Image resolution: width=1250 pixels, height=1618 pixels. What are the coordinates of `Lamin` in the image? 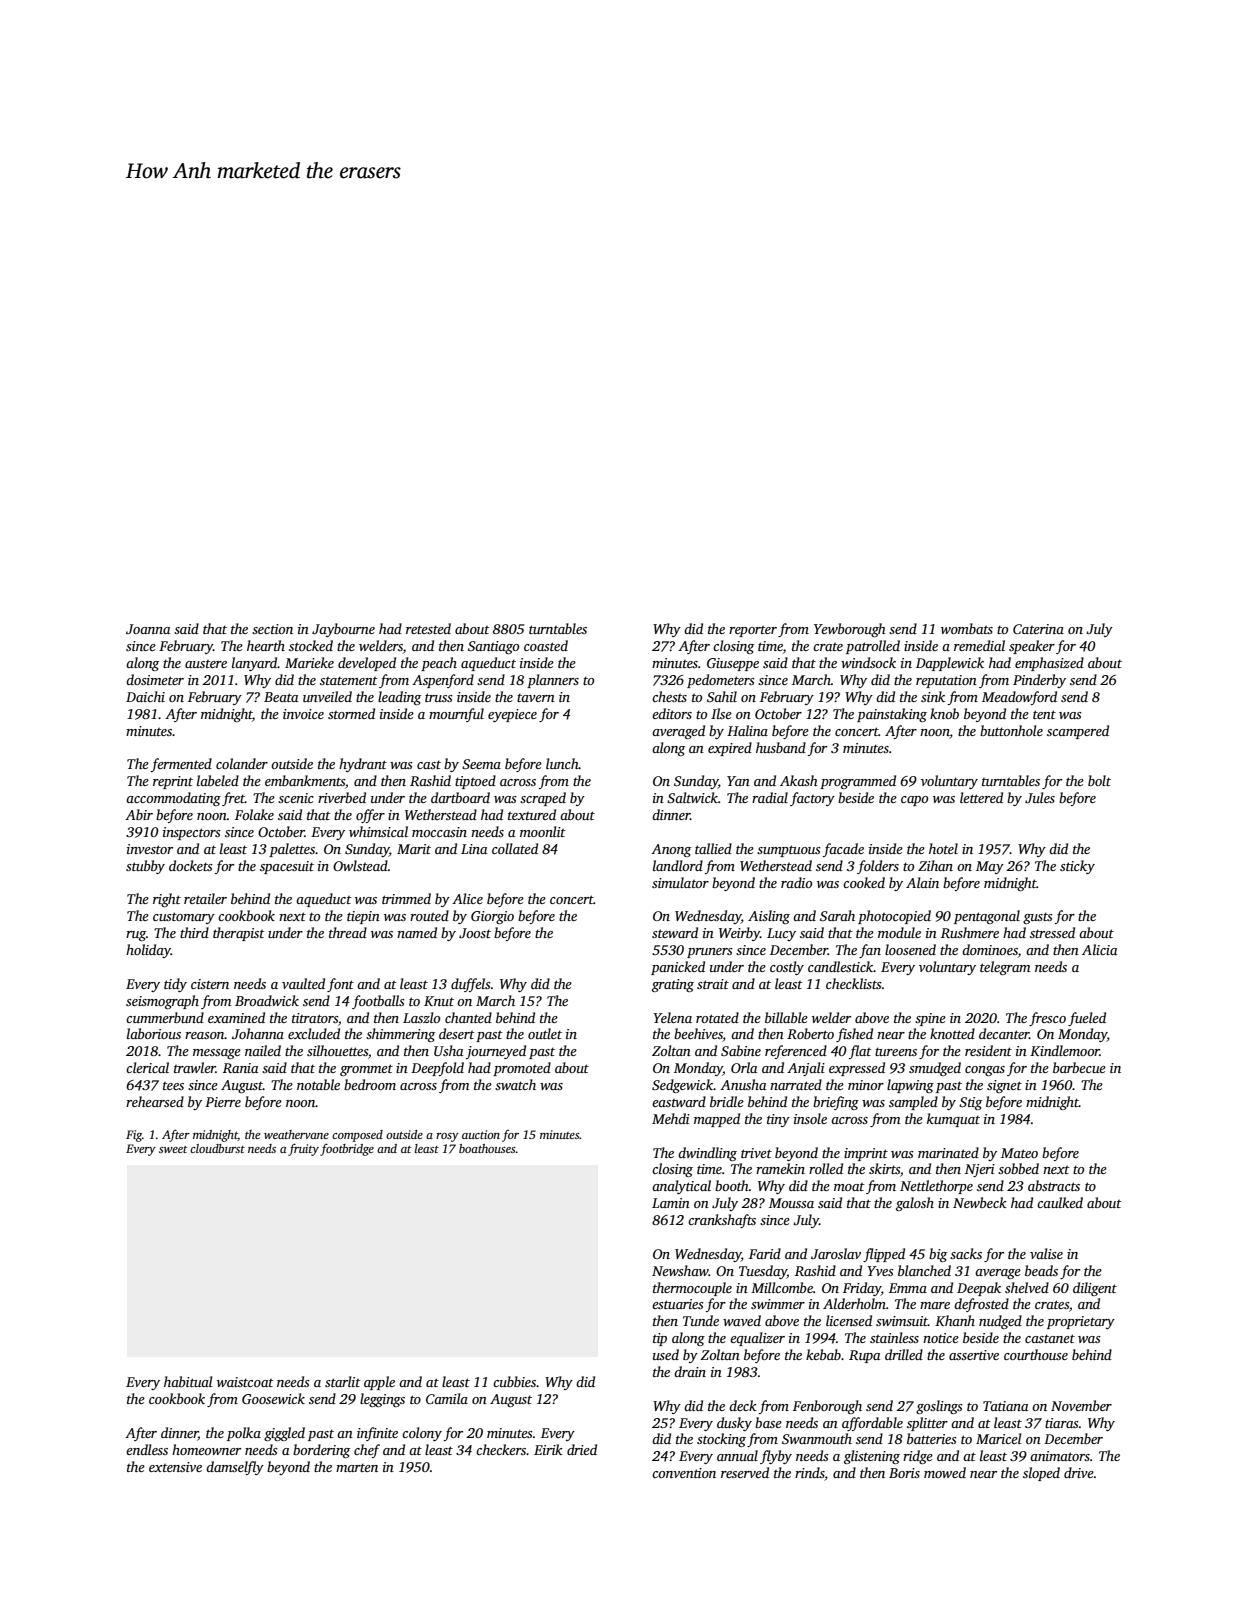 It's located at (671, 1203).
